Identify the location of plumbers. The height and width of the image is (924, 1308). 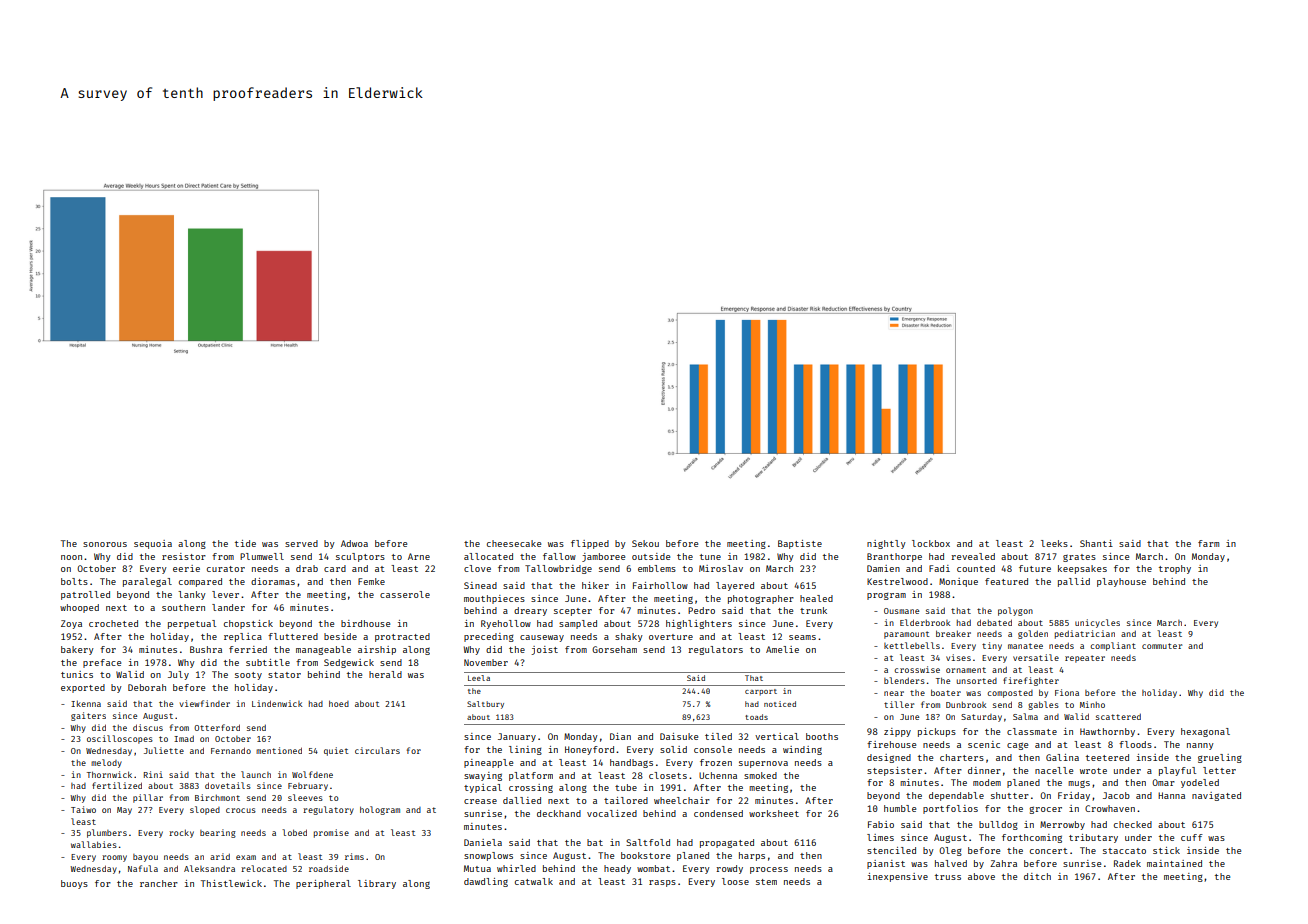
(107, 833).
